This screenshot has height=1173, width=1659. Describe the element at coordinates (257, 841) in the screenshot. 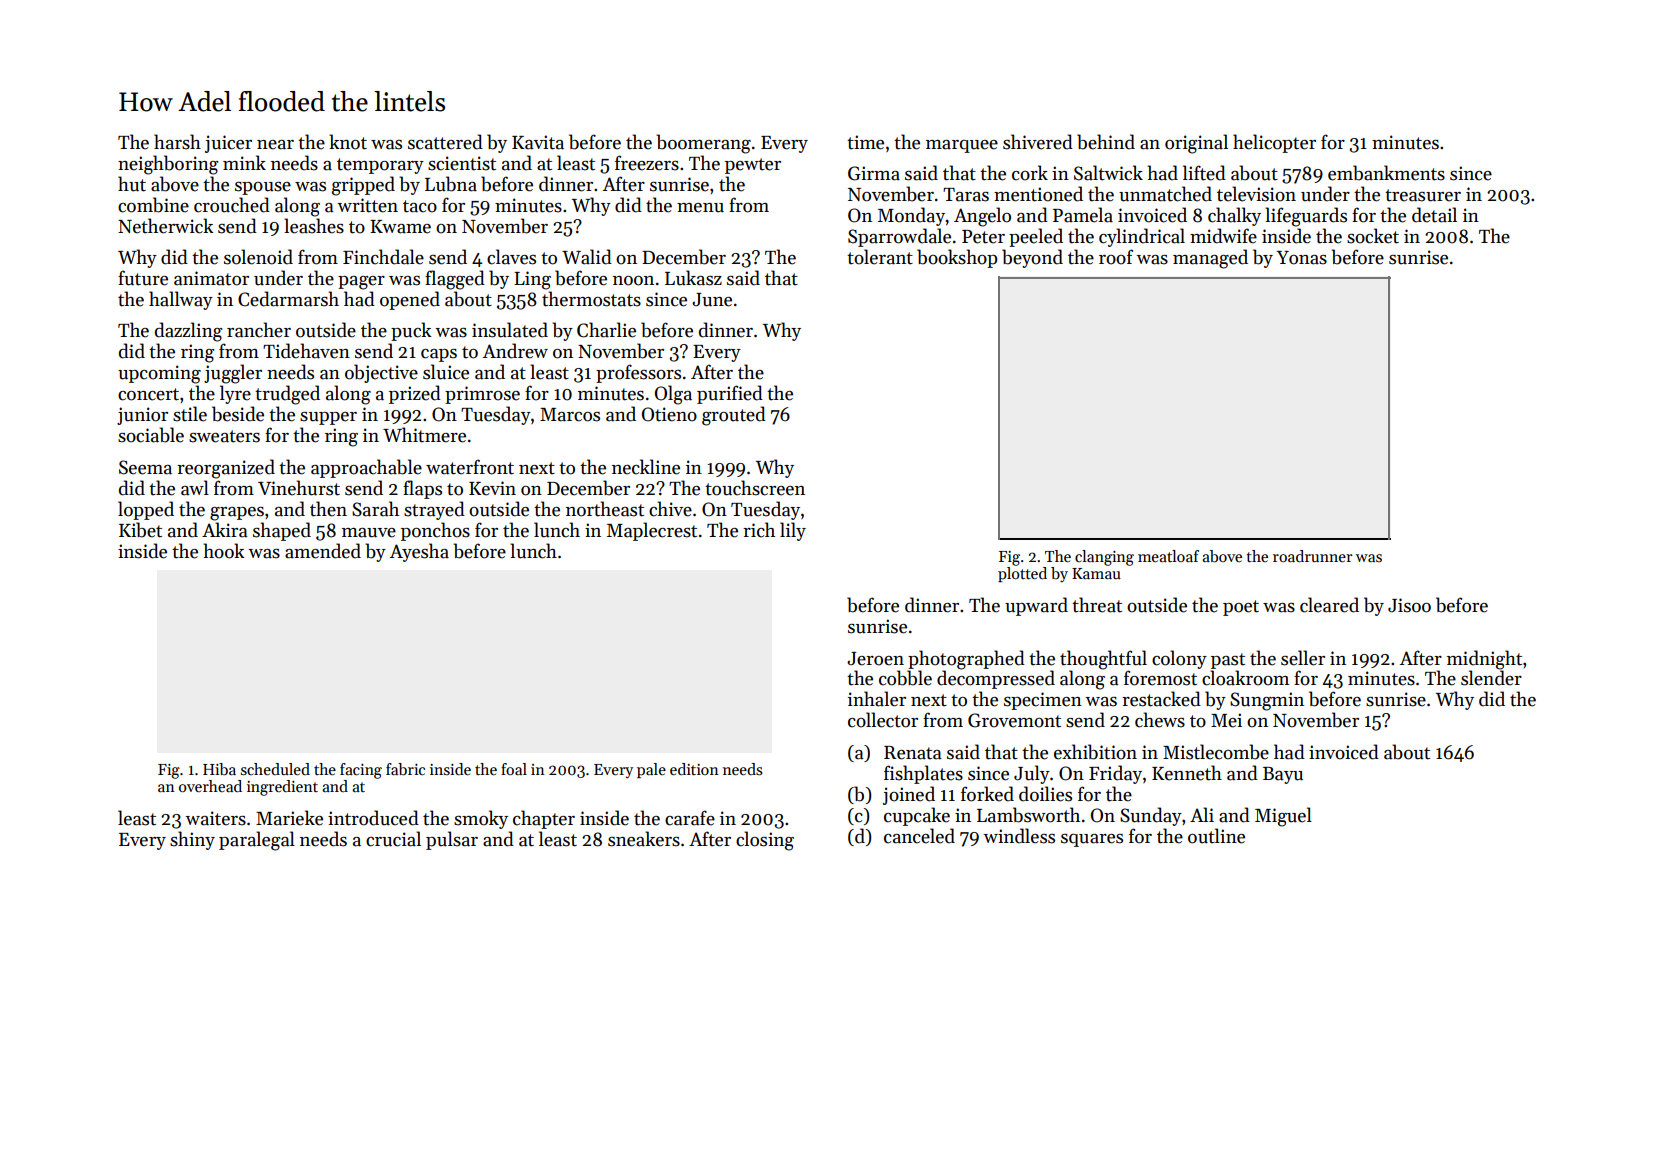

I see `paralegal` at that location.
